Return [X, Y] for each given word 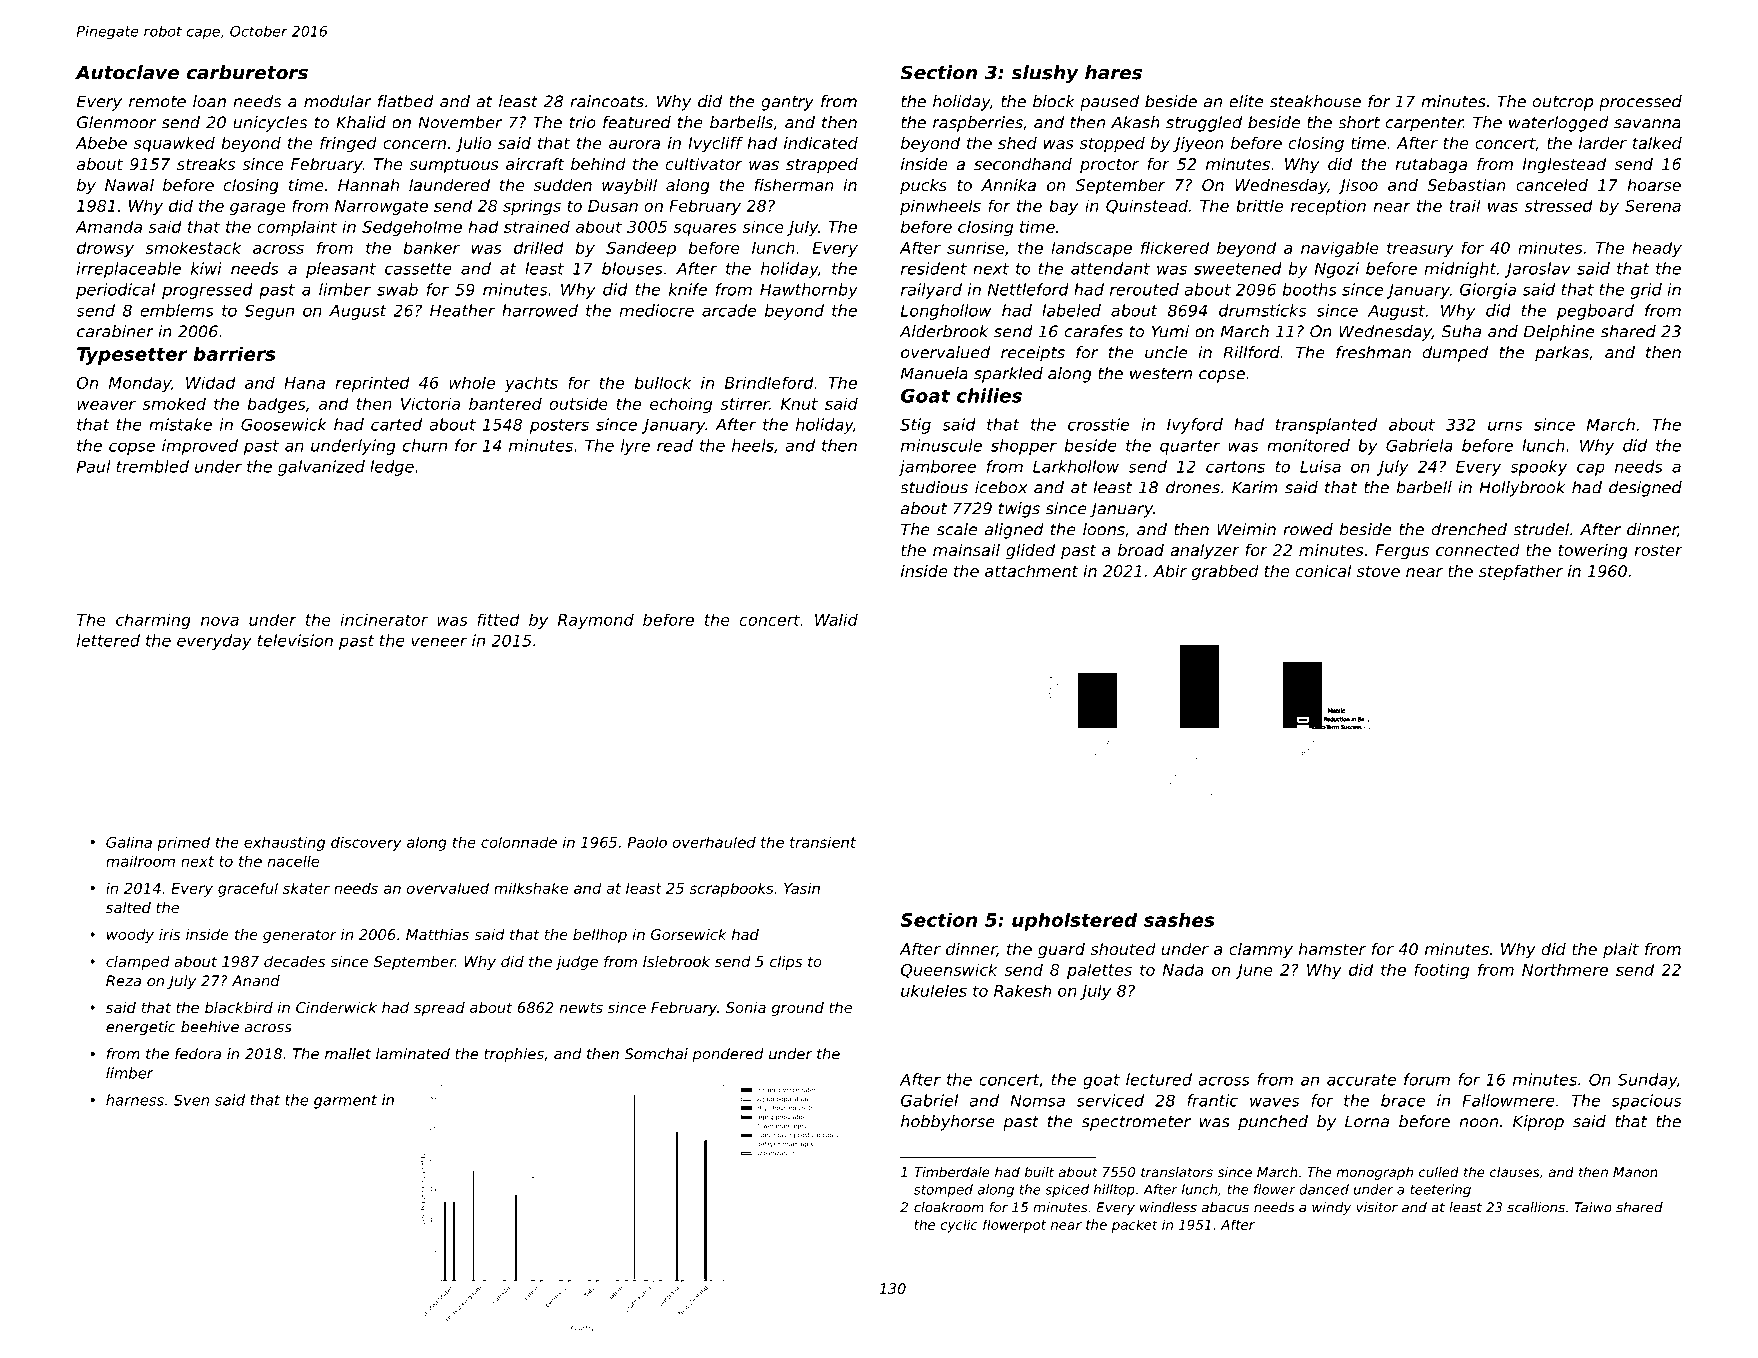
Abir [1170, 571]
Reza [123, 981]
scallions [1536, 1207]
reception [1328, 207]
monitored [1308, 445]
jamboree [937, 468]
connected [1478, 550]
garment [345, 1102]
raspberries [978, 124]
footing [1441, 971]
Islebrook [676, 961]
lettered [108, 640]
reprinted [372, 384]
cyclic [959, 1226]
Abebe [101, 143]
